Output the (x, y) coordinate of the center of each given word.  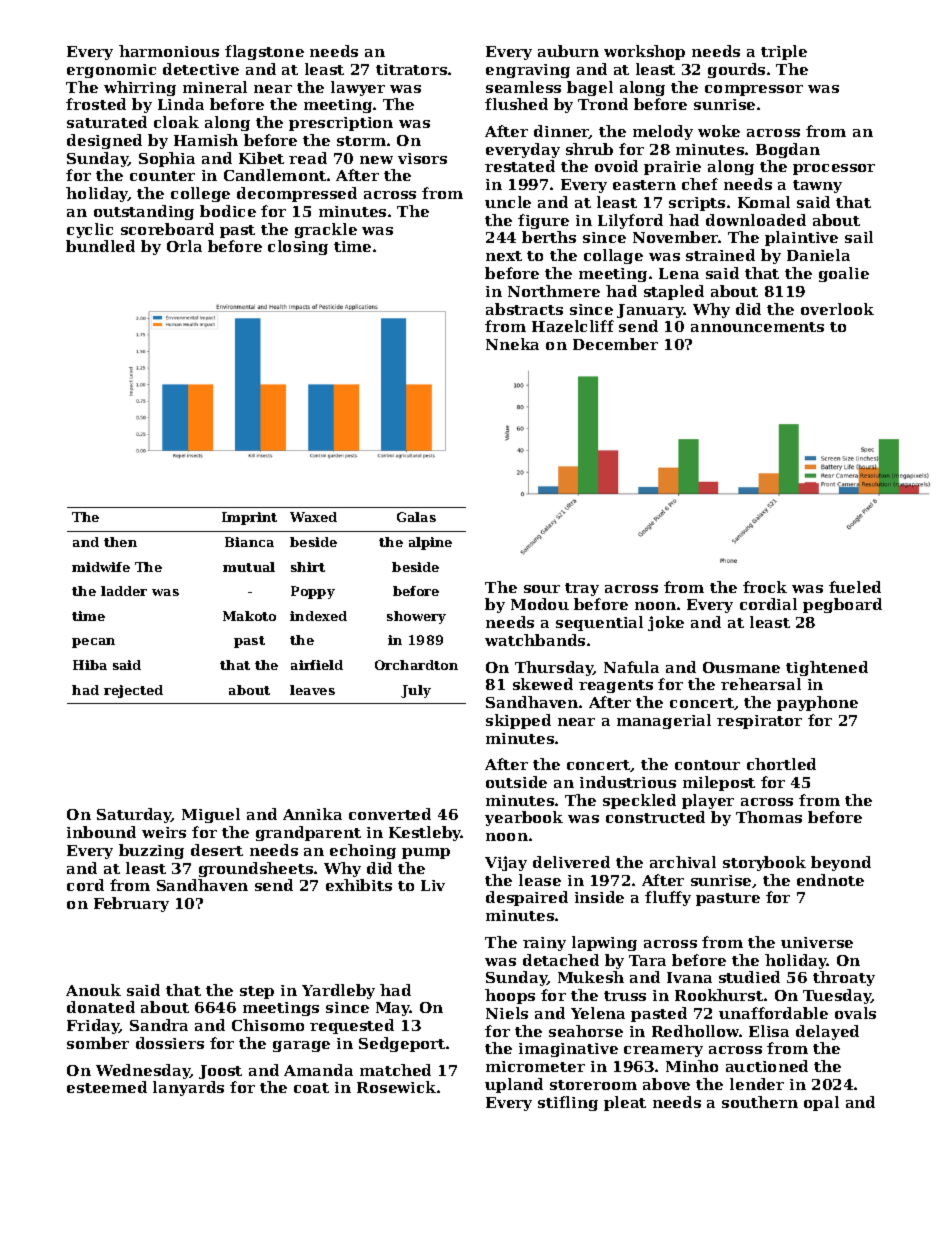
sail (859, 237)
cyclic (90, 230)
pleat (625, 1103)
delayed (827, 1032)
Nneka (512, 344)
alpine (430, 543)
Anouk (93, 990)
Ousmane (741, 667)
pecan (93, 643)
